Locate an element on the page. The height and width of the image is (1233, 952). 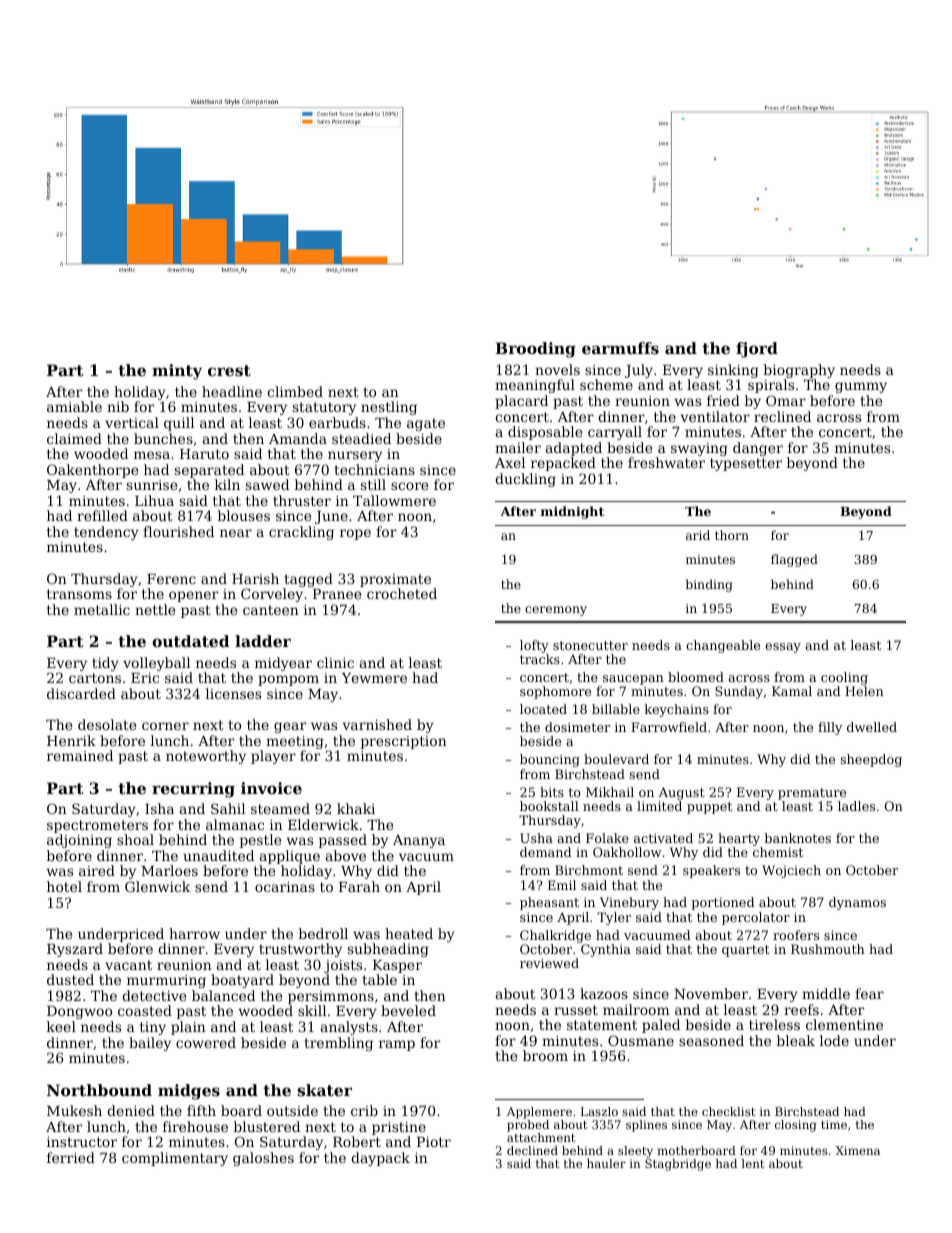
fear is located at coordinates (869, 993).
